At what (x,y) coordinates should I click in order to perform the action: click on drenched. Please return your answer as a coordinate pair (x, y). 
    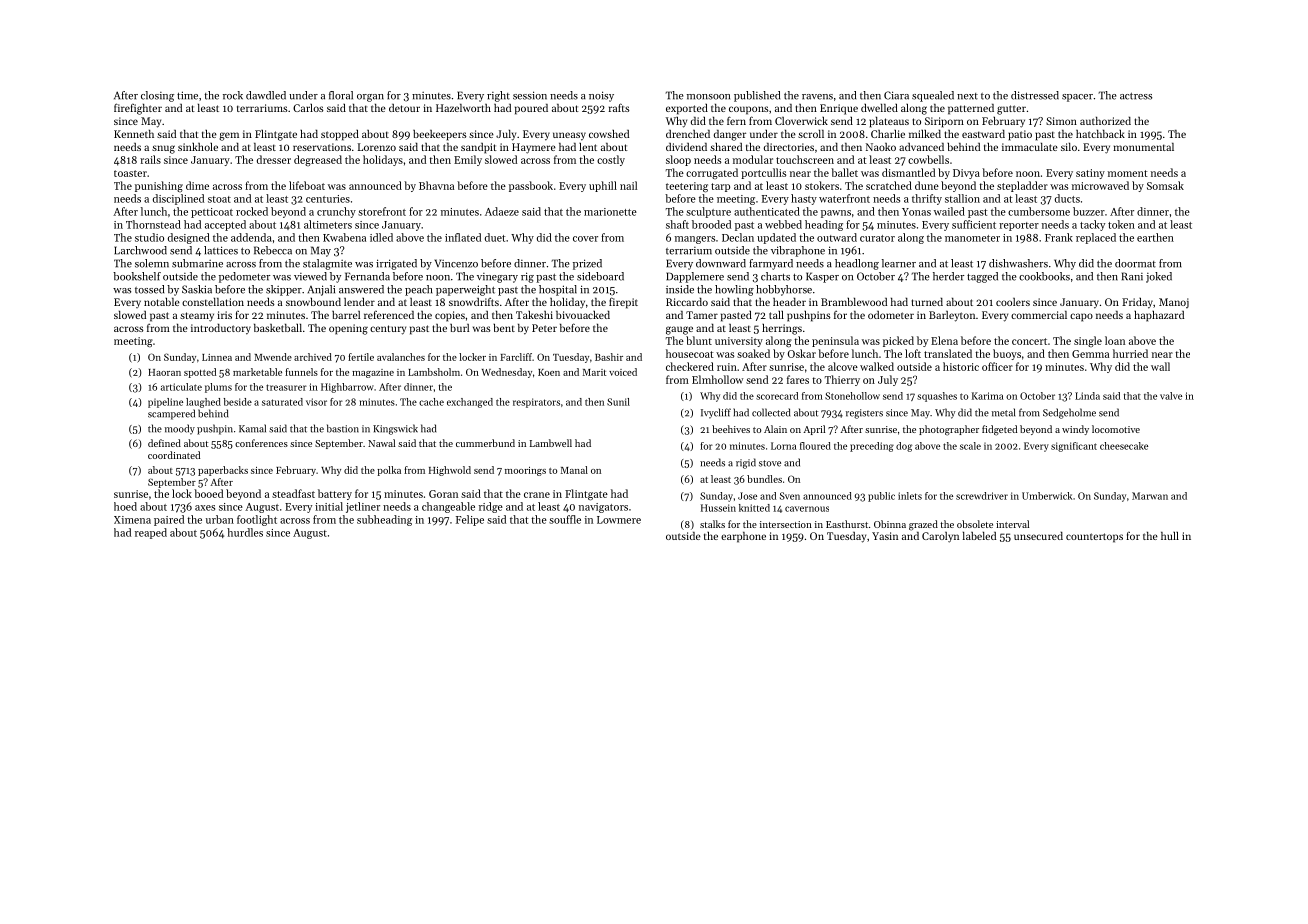
    Looking at the image, I should click on (688, 134).
